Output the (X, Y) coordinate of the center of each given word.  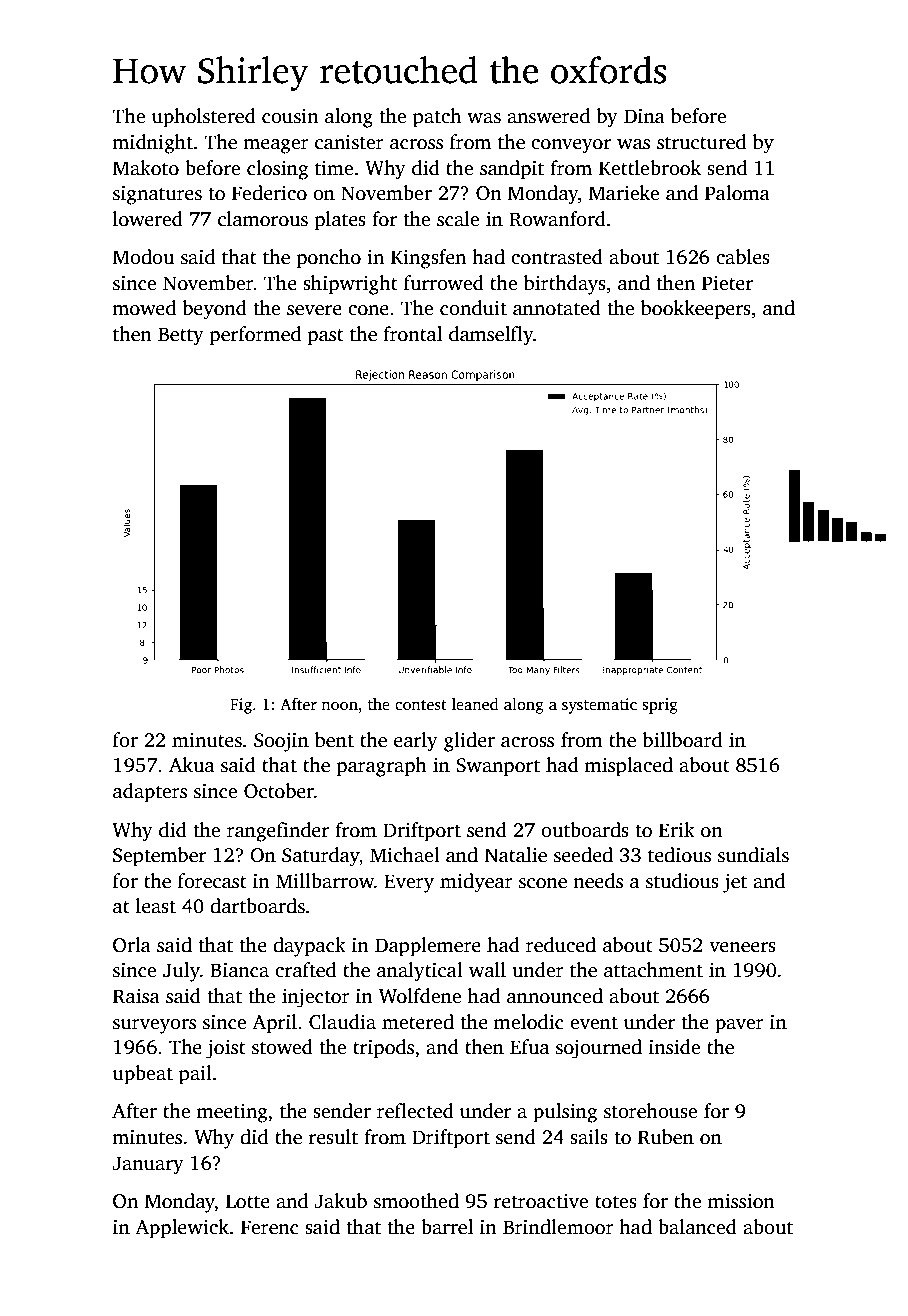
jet (735, 883)
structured (701, 142)
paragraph (382, 767)
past (326, 337)
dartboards (257, 906)
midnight (152, 144)
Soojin (281, 742)
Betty (181, 336)
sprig (660, 706)
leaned (475, 704)
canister (349, 142)
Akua (191, 765)
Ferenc (270, 1227)
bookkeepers (696, 310)
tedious (679, 855)
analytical (420, 972)
